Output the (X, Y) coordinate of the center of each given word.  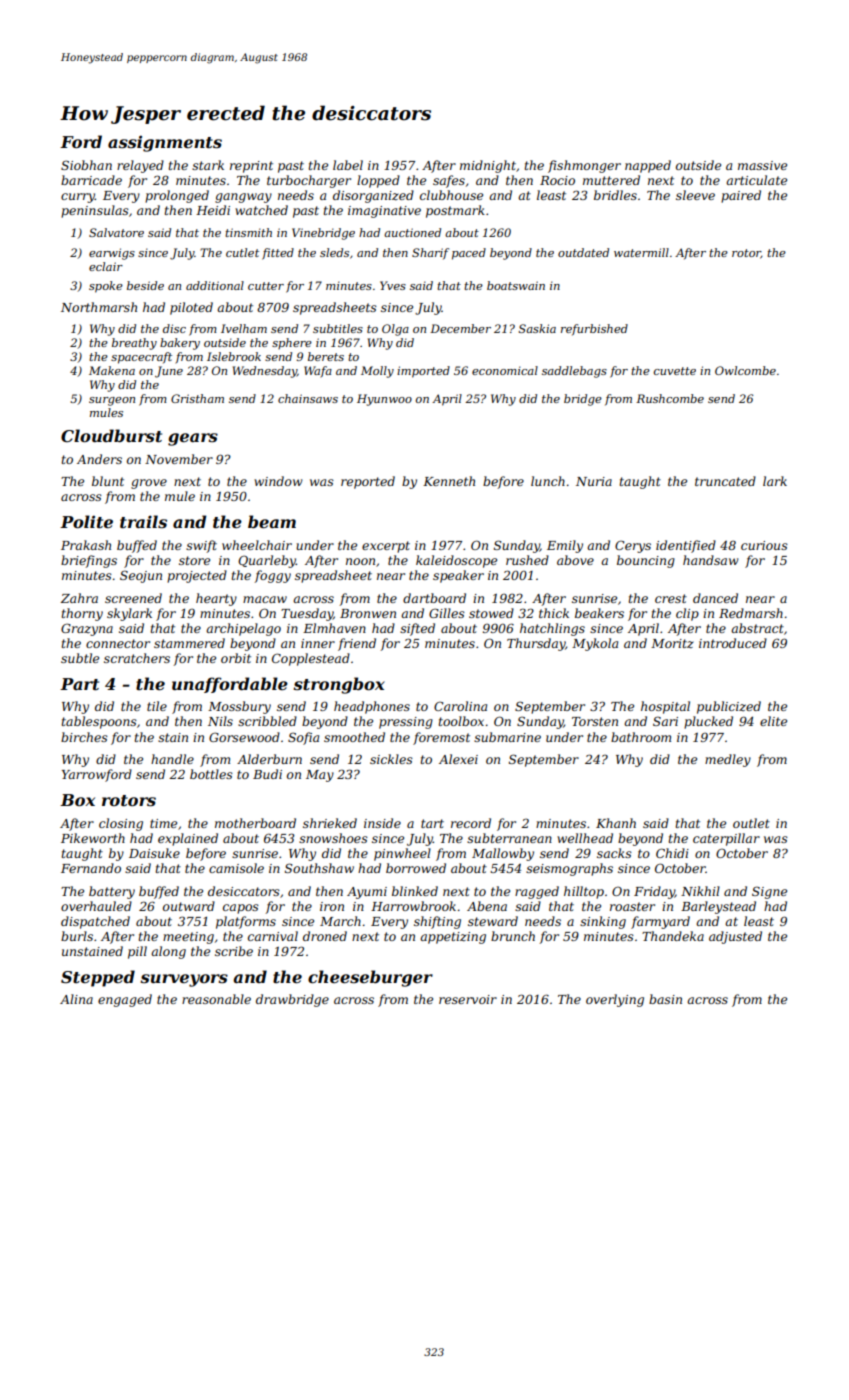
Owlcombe (745, 370)
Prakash (86, 545)
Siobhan (86, 165)
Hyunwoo (384, 400)
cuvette (675, 371)
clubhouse (451, 195)
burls (77, 936)
